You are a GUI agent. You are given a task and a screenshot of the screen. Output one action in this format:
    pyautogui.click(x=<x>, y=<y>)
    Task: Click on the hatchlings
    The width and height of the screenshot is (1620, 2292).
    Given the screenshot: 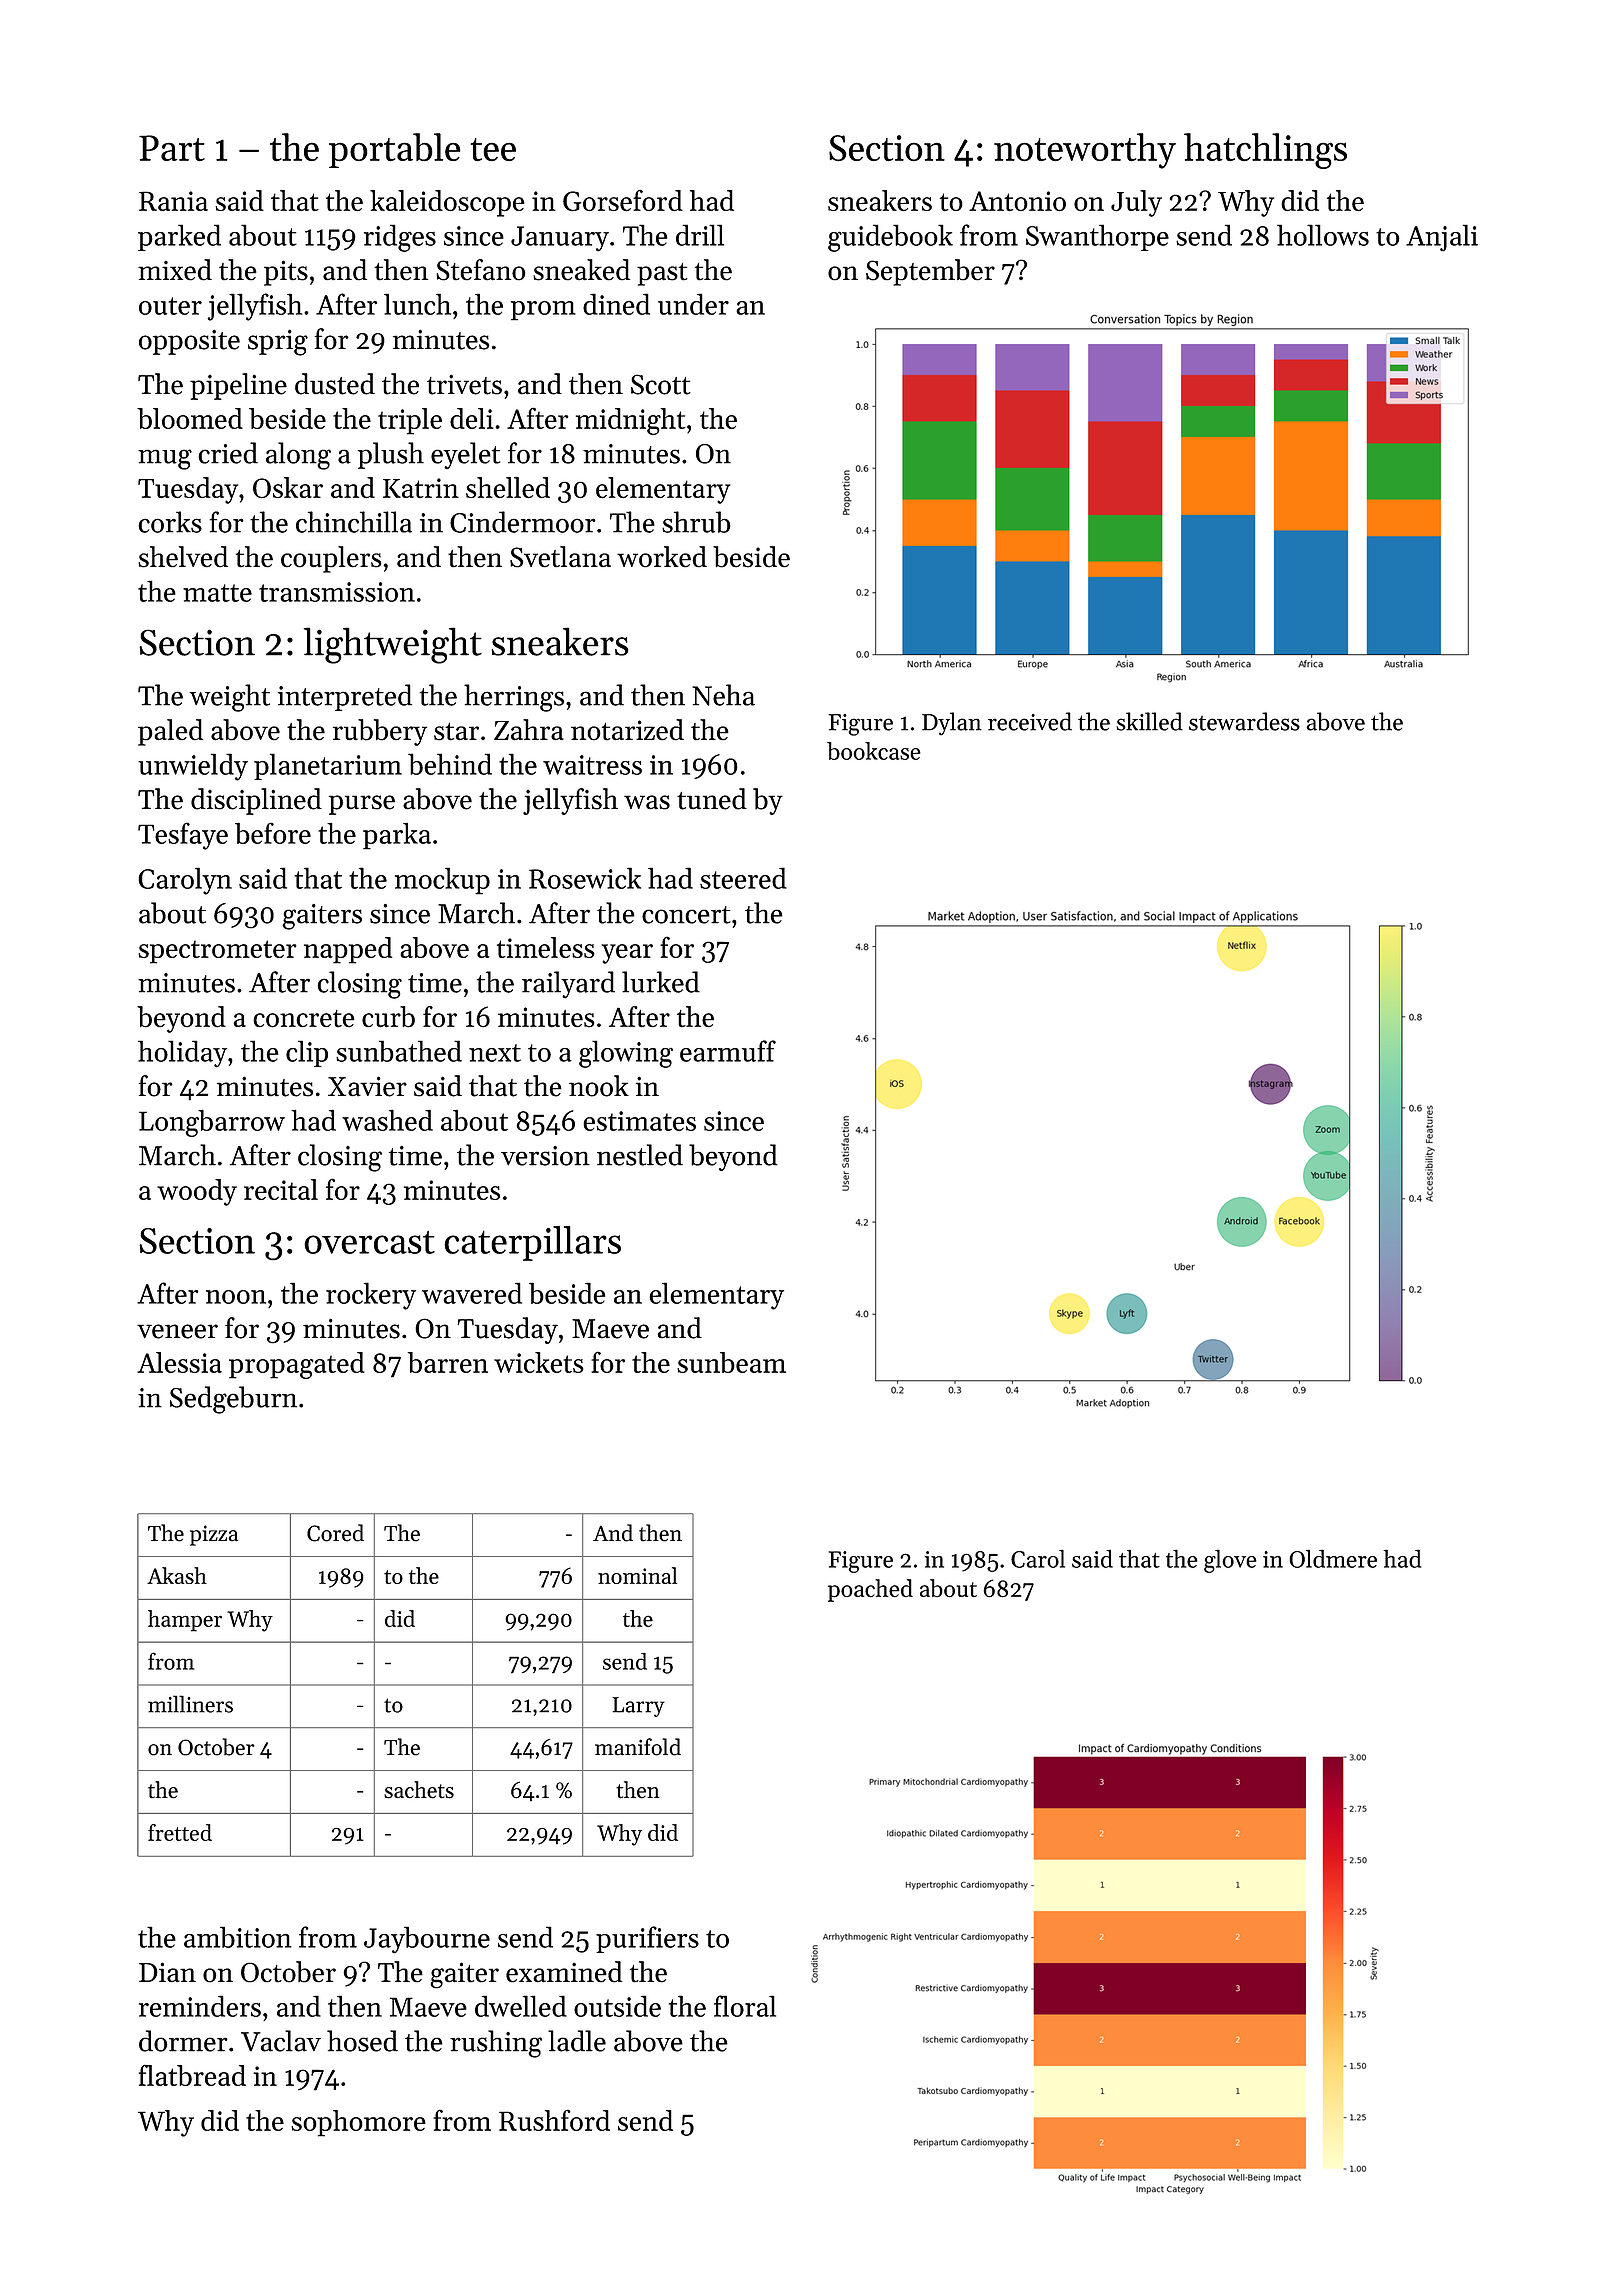 What is the action you would take?
    pyautogui.click(x=1265, y=151)
